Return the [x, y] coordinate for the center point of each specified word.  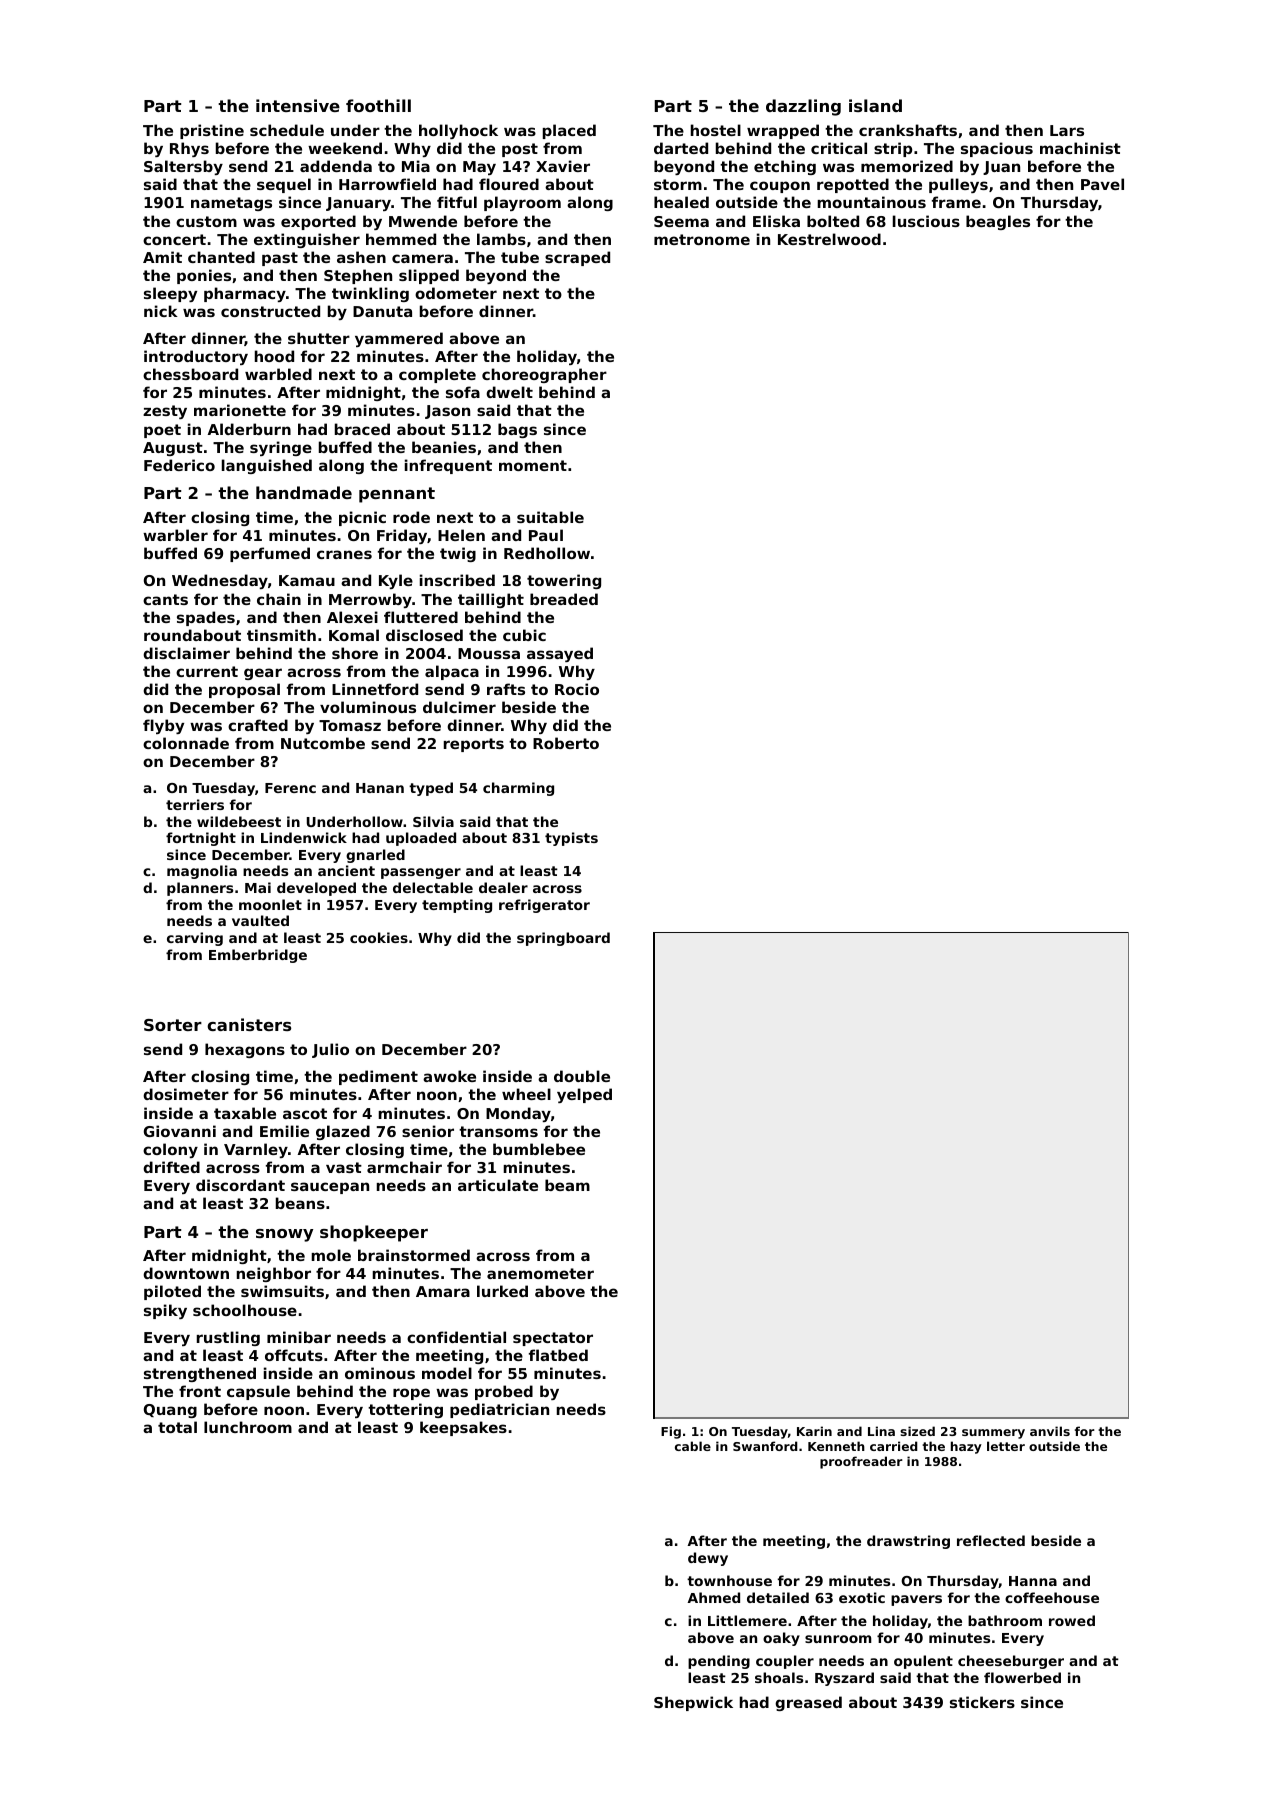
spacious [997, 149]
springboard [563, 939]
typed [431, 789]
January [358, 204]
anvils [1050, 1431]
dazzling [803, 107]
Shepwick [693, 1703]
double [582, 1076]
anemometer [540, 1273]
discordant [240, 1185]
